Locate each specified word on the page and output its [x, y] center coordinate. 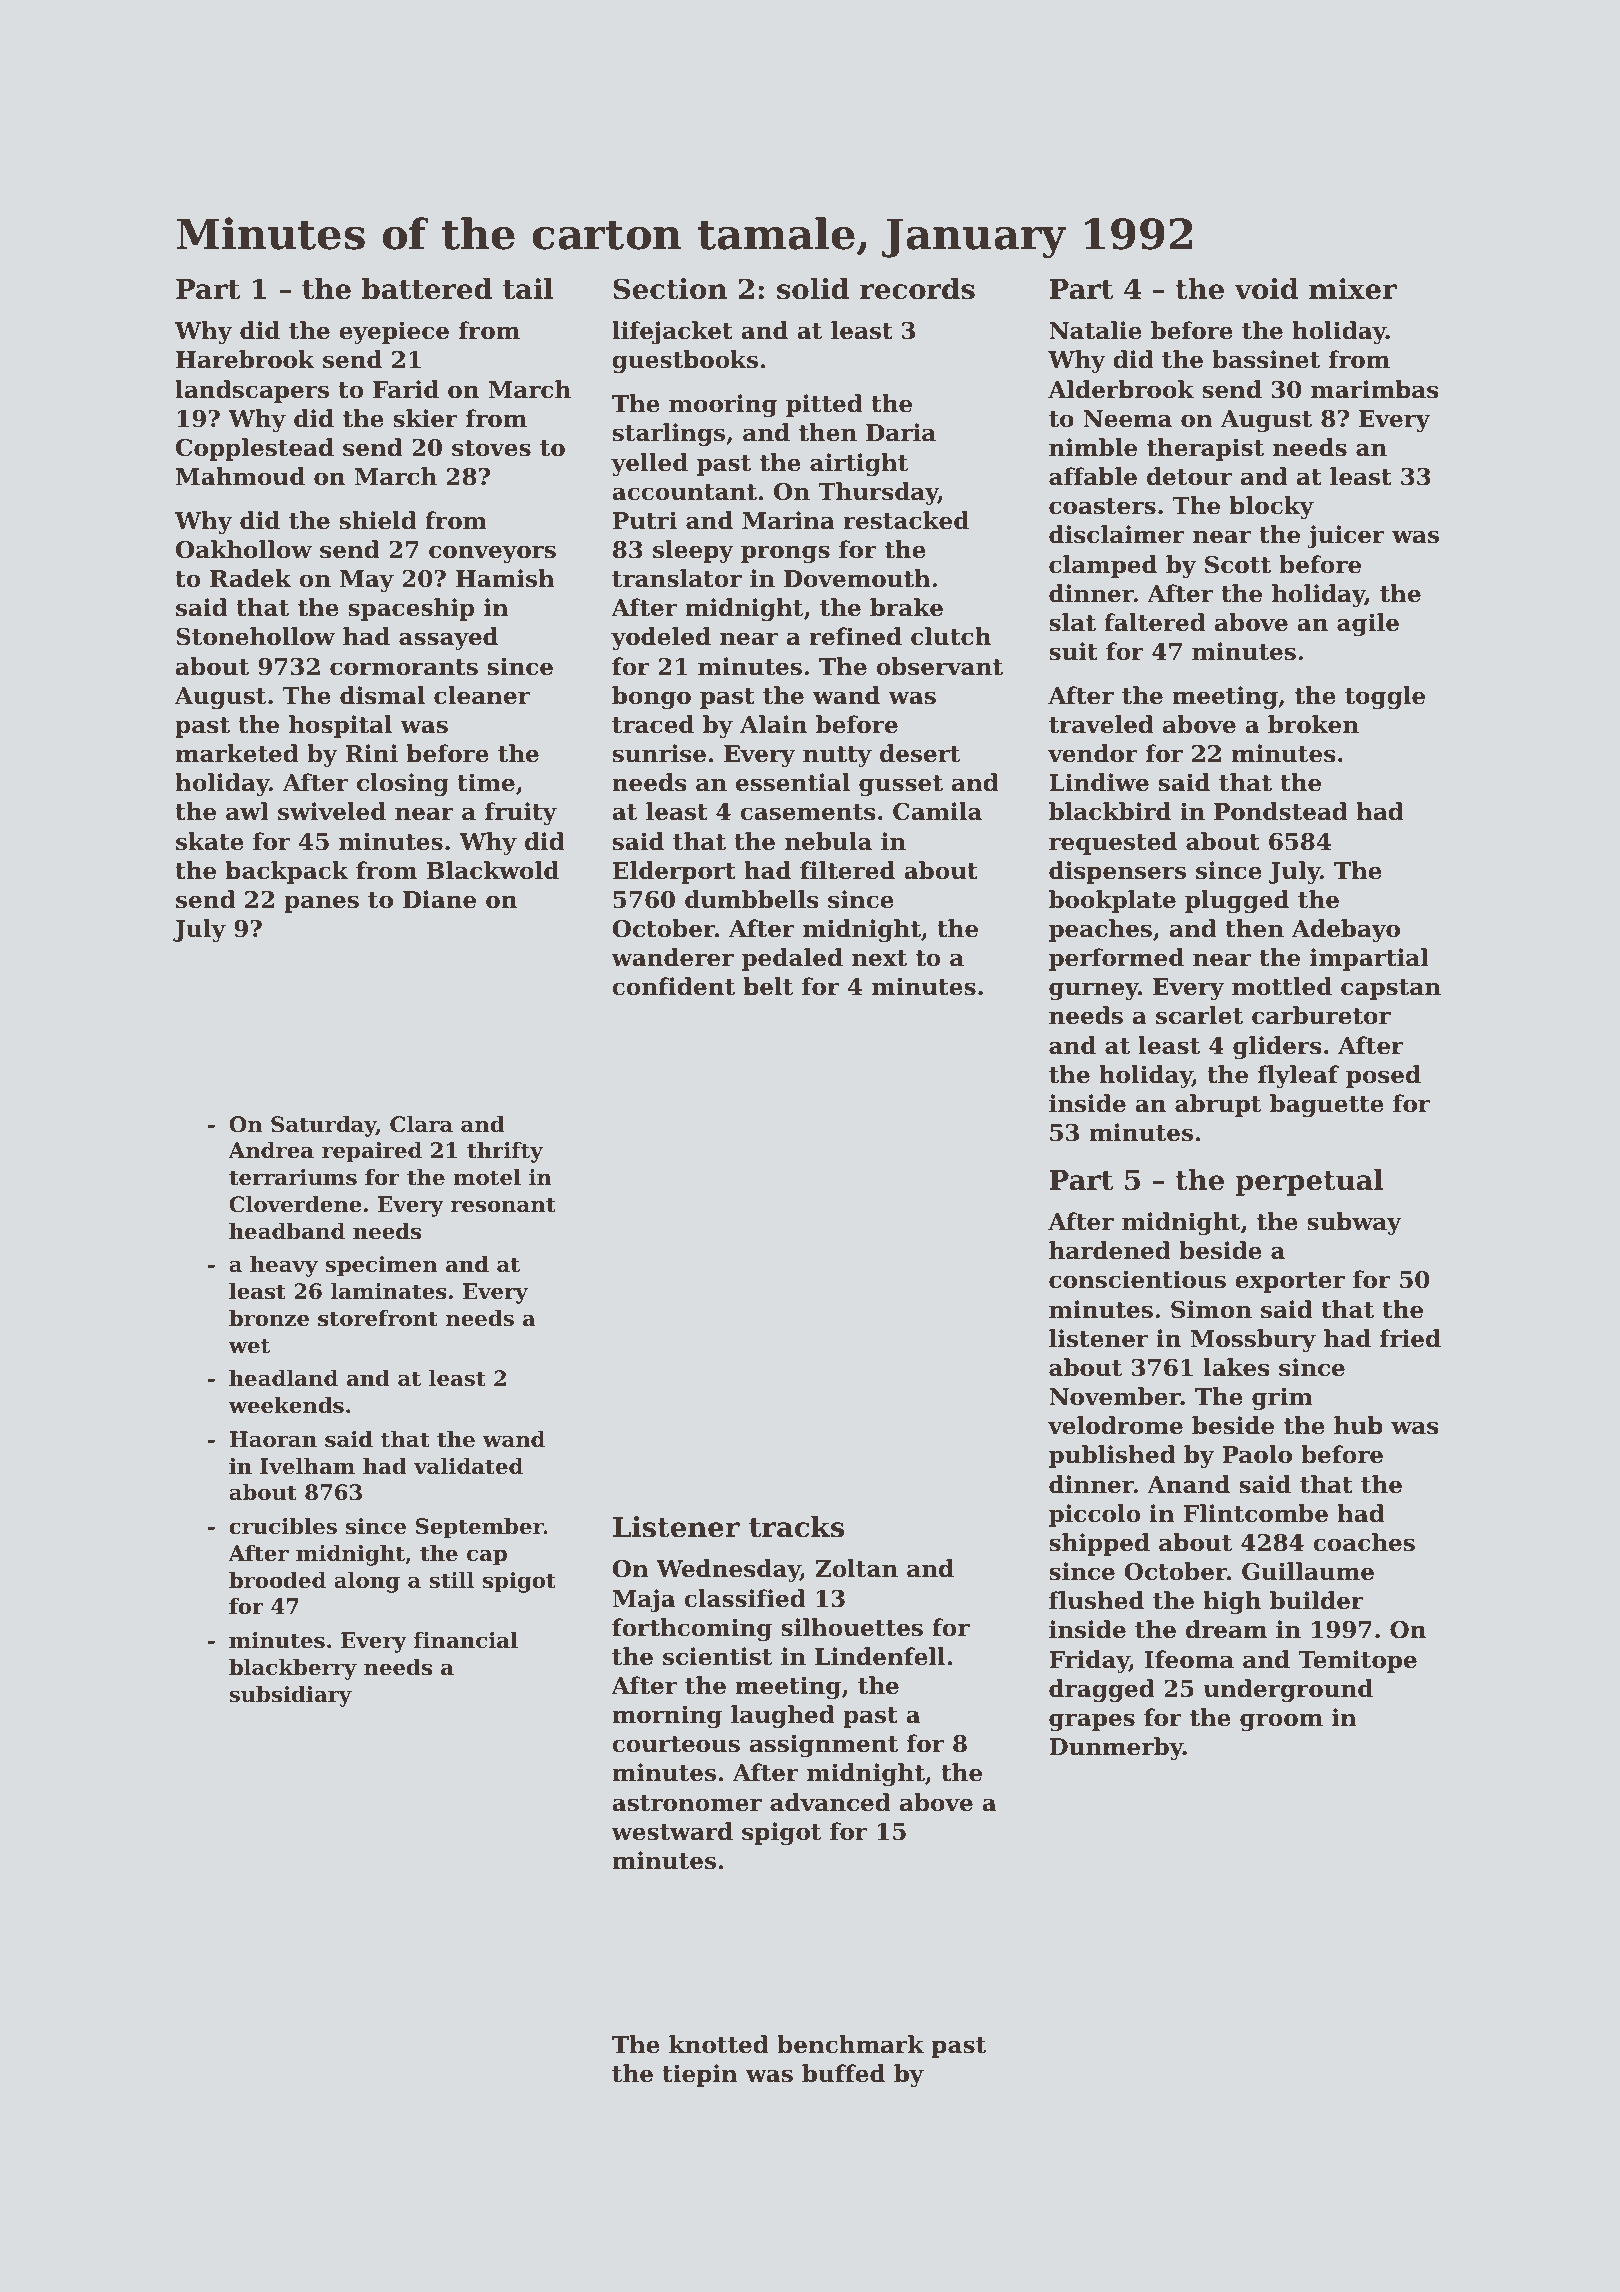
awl [247, 811]
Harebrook [245, 359]
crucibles [283, 1526]
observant [939, 666]
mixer [1353, 289]
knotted [719, 2044]
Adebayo [1346, 930]
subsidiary [290, 1696]
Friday [1089, 1661]
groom [1281, 1722]
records [917, 289]
